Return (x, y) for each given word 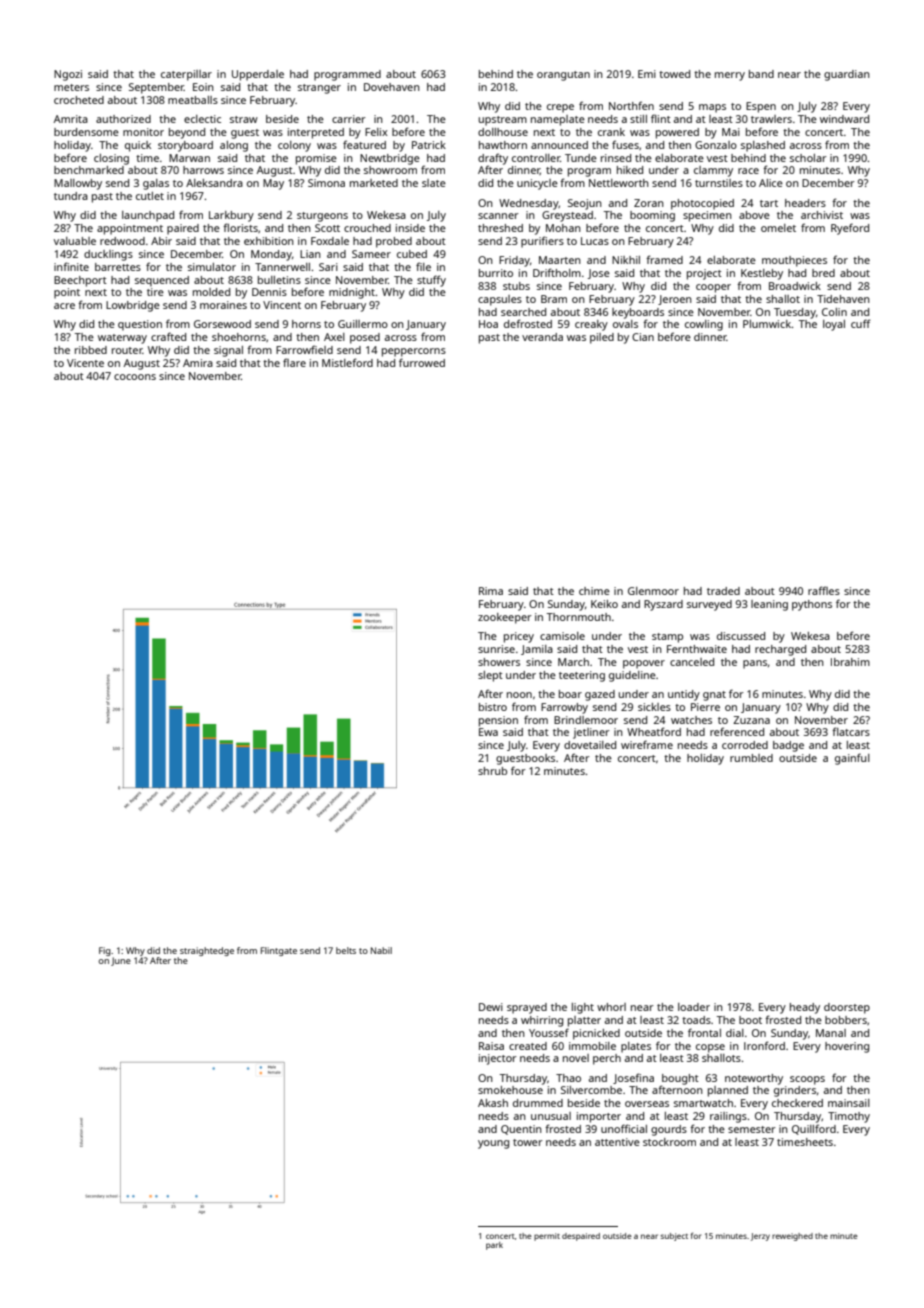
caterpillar (186, 75)
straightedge (207, 951)
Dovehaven (392, 87)
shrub (492, 771)
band (761, 74)
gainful (852, 759)
